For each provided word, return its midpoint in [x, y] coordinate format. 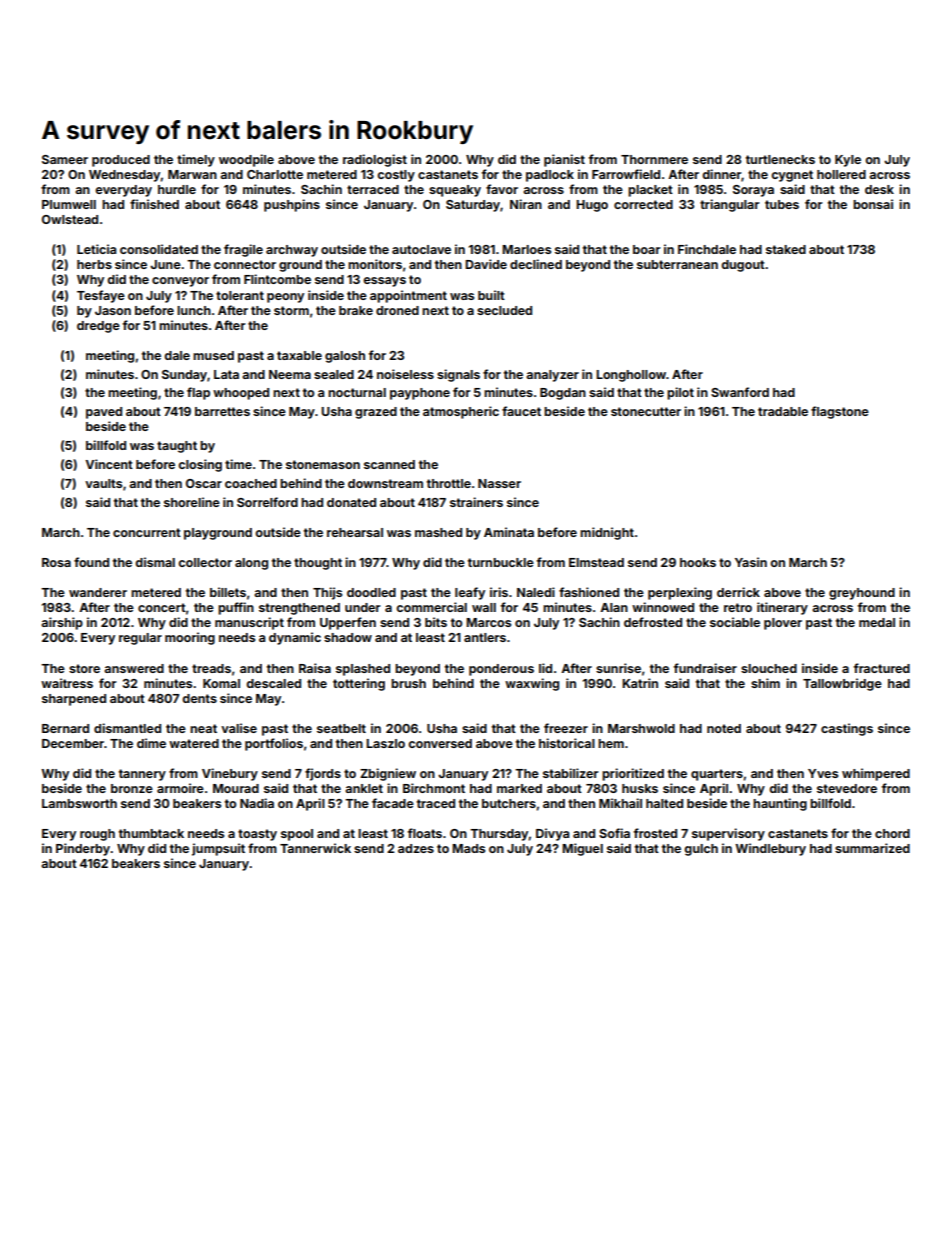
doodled [371, 592]
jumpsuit [218, 849]
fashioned [589, 592]
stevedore [847, 788]
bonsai [873, 204]
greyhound [862, 594]
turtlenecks [780, 159]
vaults [103, 483]
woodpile [246, 160]
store [84, 668]
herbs [94, 264]
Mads [468, 848]
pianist [564, 160]
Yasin [751, 562]
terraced [373, 189]
